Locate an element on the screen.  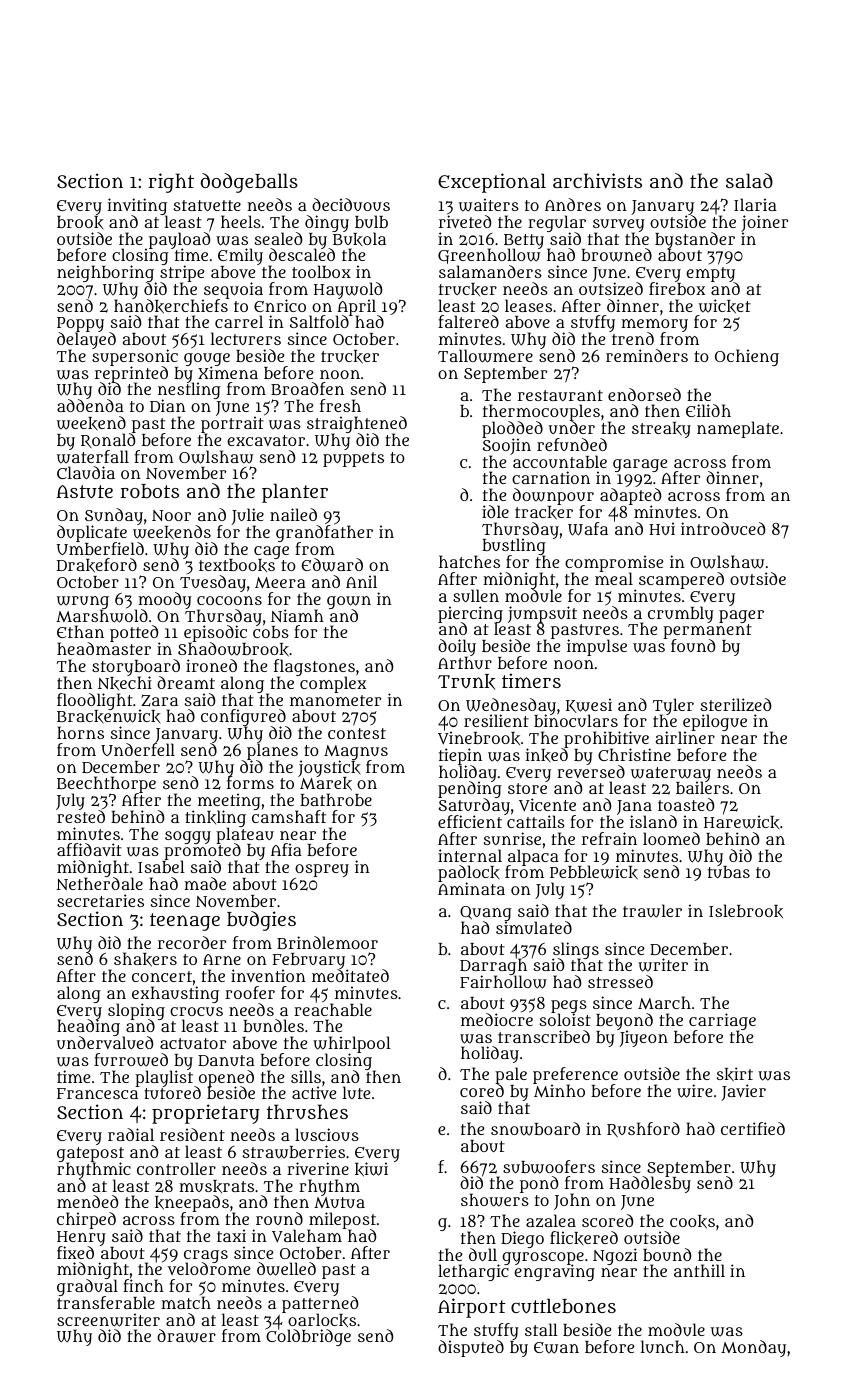
budgies is located at coordinates (261, 921).
